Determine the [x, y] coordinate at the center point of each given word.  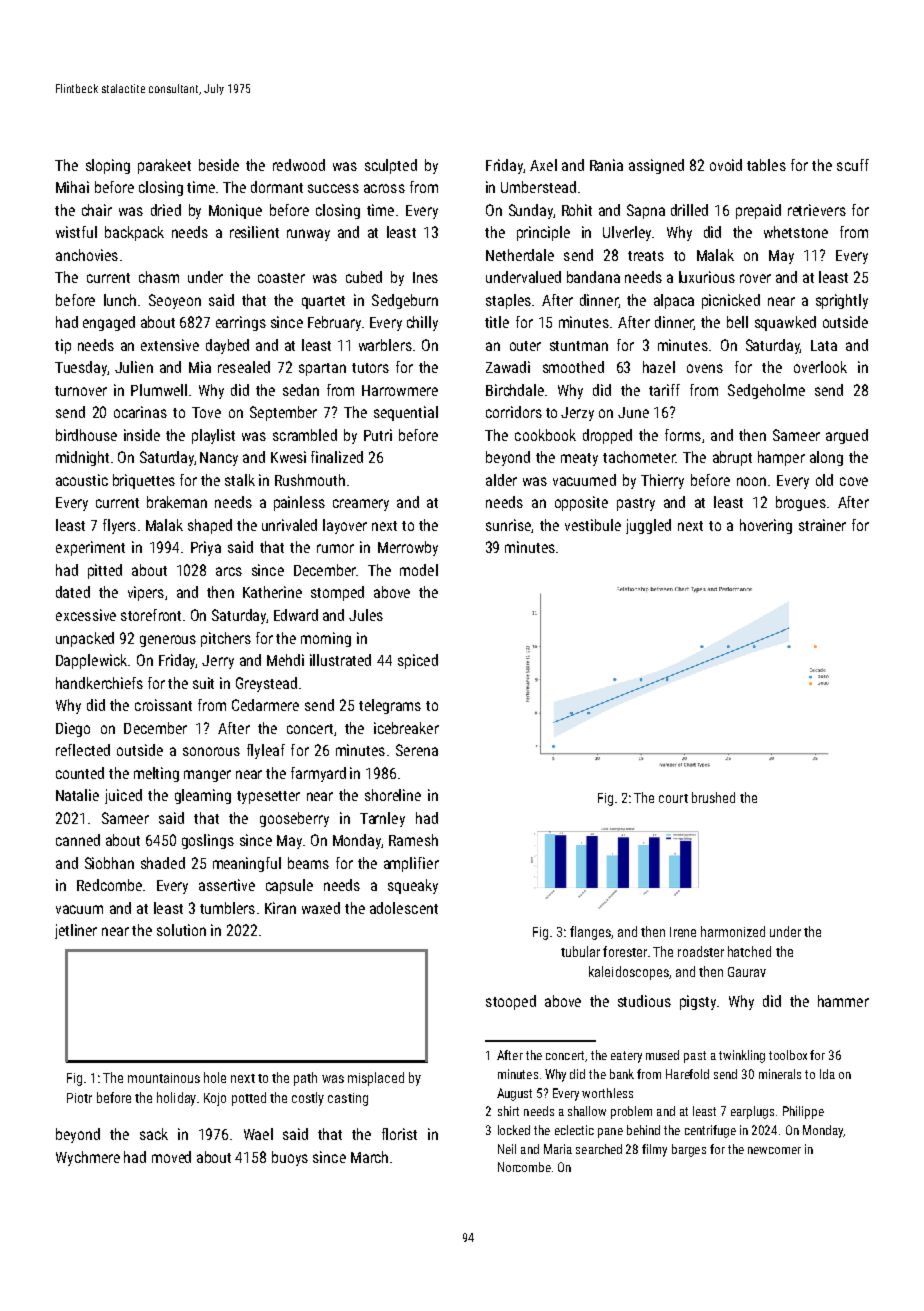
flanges [590, 933]
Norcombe [524, 1167]
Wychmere [88, 1158]
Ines [425, 277]
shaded [163, 863]
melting [156, 774]
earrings [241, 323]
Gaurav [747, 972]
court [673, 798]
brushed [713, 797]
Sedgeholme [766, 391]
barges [689, 1150]
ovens [705, 368]
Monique [235, 211]
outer [525, 346]
